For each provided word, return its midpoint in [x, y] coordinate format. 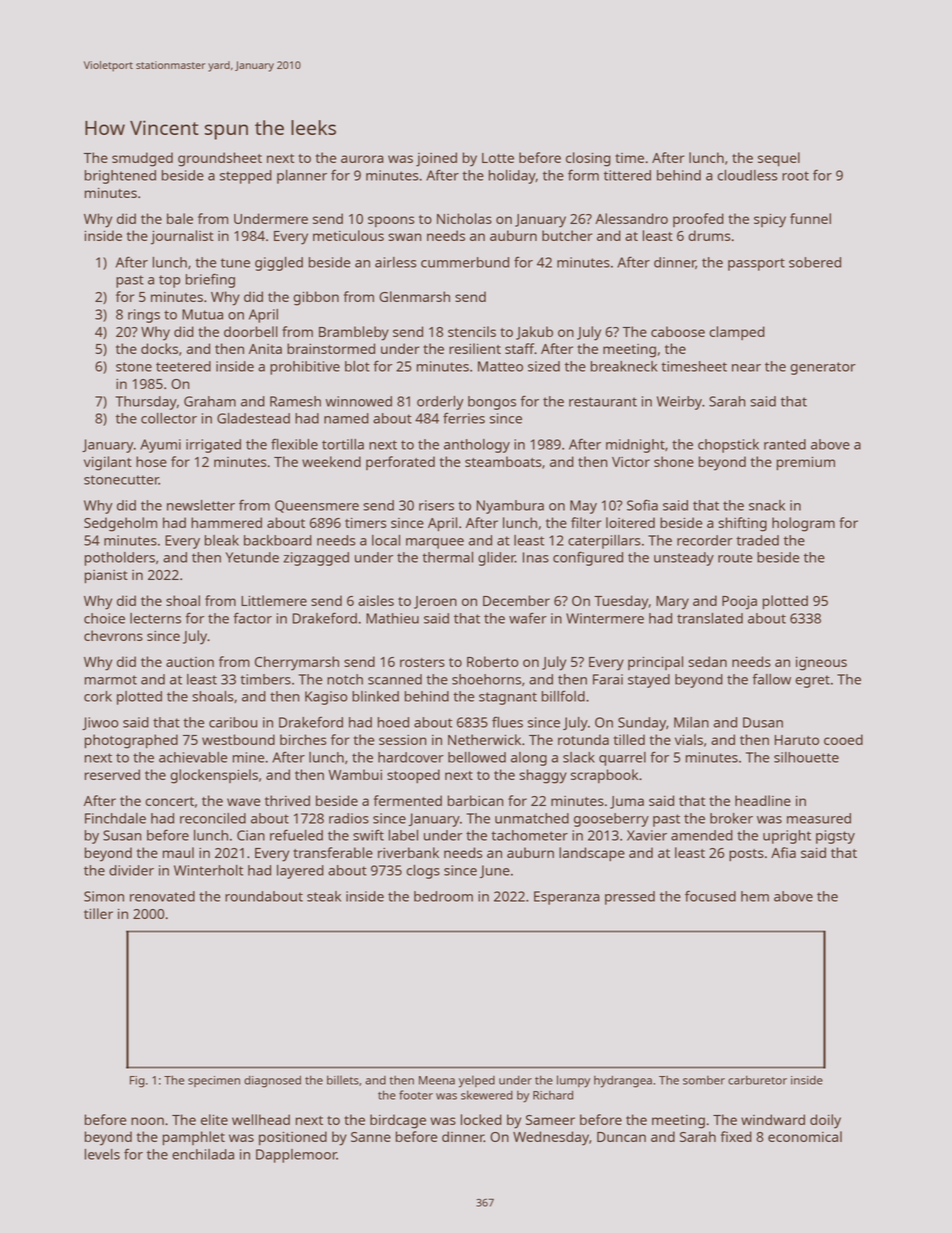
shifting [742, 524]
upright [787, 837]
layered [300, 872]
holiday [512, 177]
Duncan [621, 1137]
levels [102, 1154]
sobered [815, 262]
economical [805, 1136]
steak [324, 896]
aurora [362, 159]
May [583, 507]
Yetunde [252, 557]
